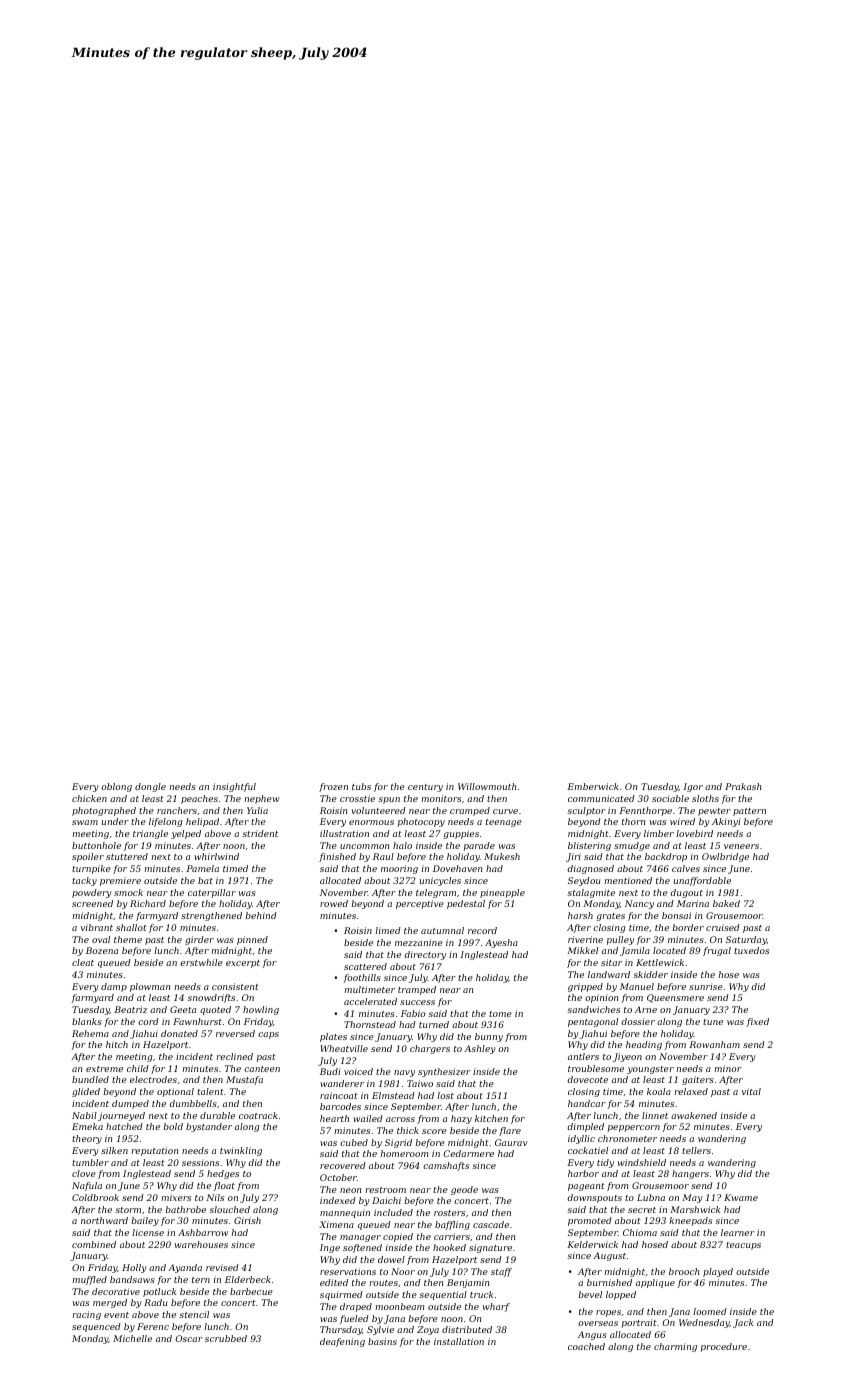  Describe the element at coordinates (257, 810) in the screenshot. I see `Yulia` at that location.
